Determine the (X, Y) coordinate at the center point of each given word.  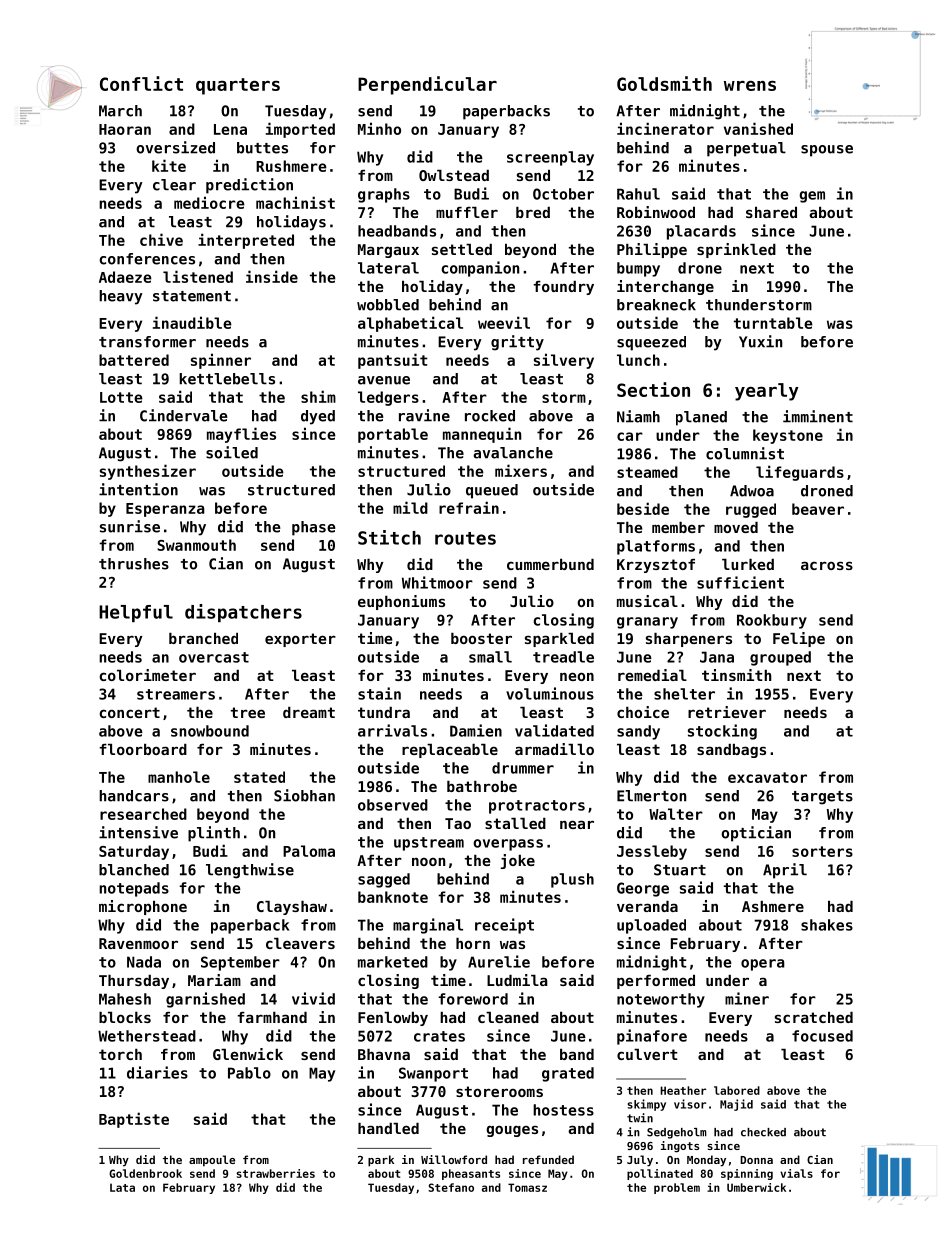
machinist (295, 202)
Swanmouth (196, 545)
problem (677, 1188)
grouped (780, 658)
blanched (134, 870)
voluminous (550, 693)
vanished (758, 128)
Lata (122, 1187)
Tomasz (527, 1187)
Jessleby (652, 852)
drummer (523, 768)
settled (462, 249)
